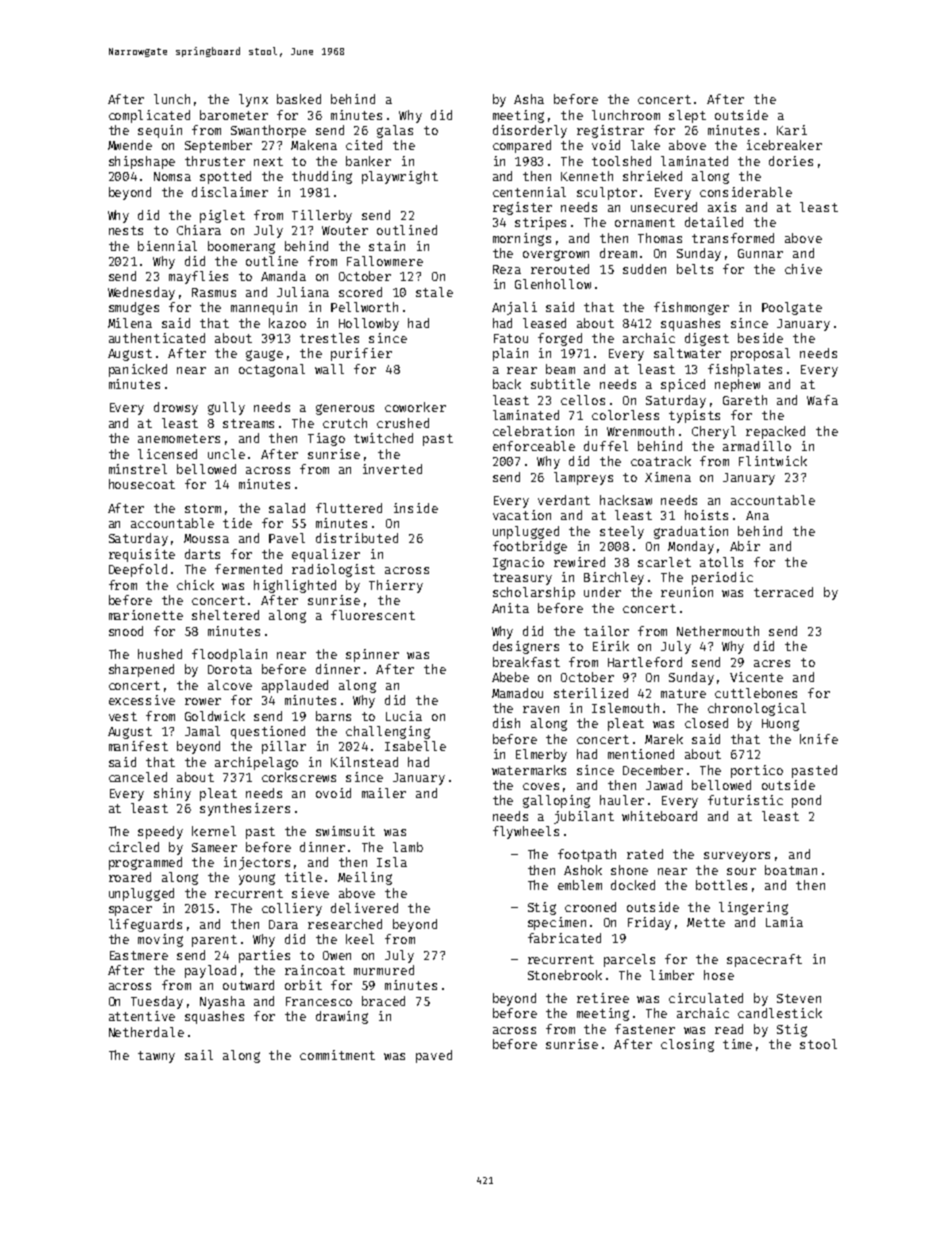 Image resolution: width=952 pixels, height=1233 pixels. I want to click on Hollowby, so click(369, 324).
